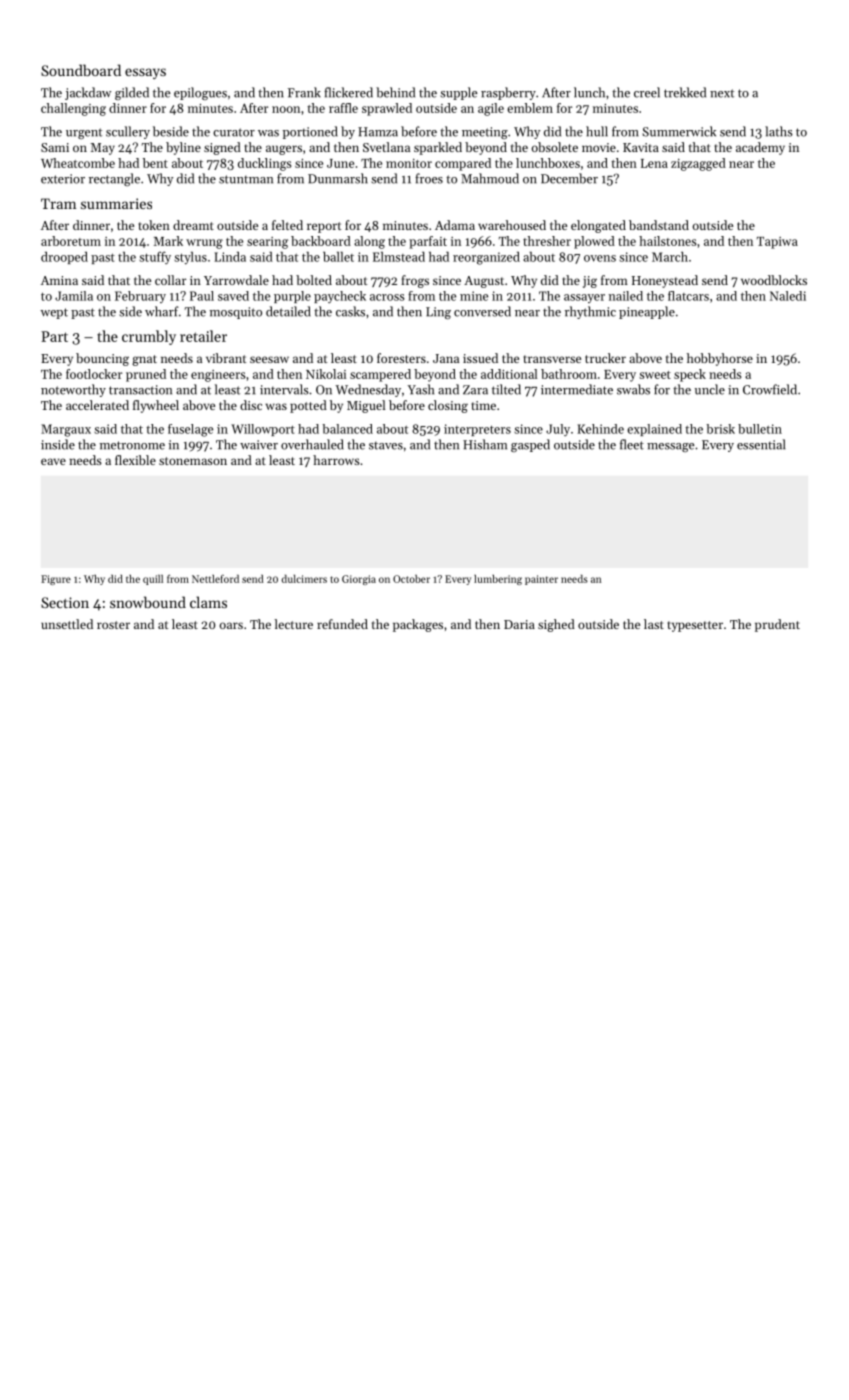  What do you see at coordinates (135, 460) in the document?
I see `flexible` at bounding box center [135, 460].
